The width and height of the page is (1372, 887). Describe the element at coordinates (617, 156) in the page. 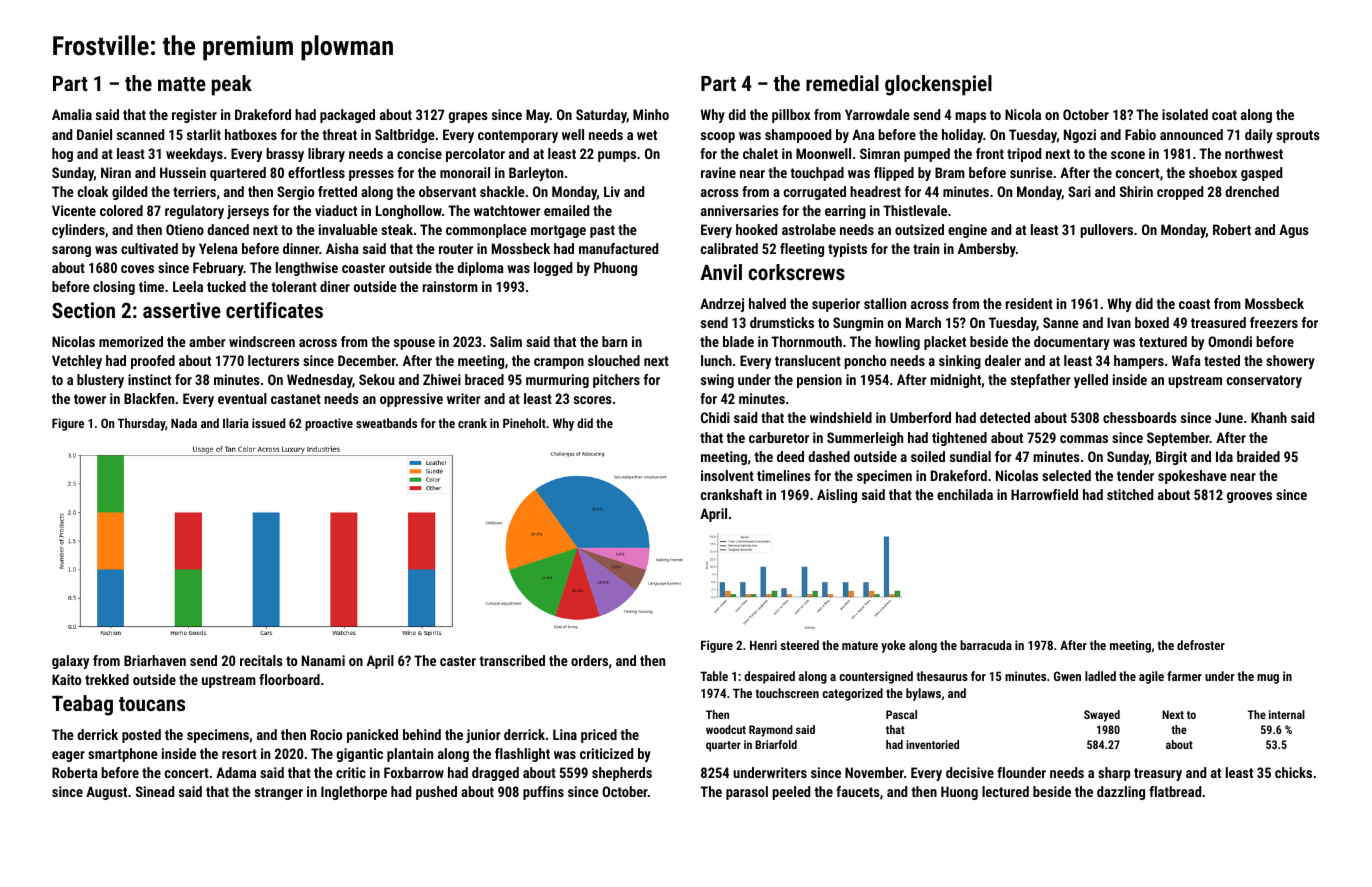

I see `pumps` at that location.
